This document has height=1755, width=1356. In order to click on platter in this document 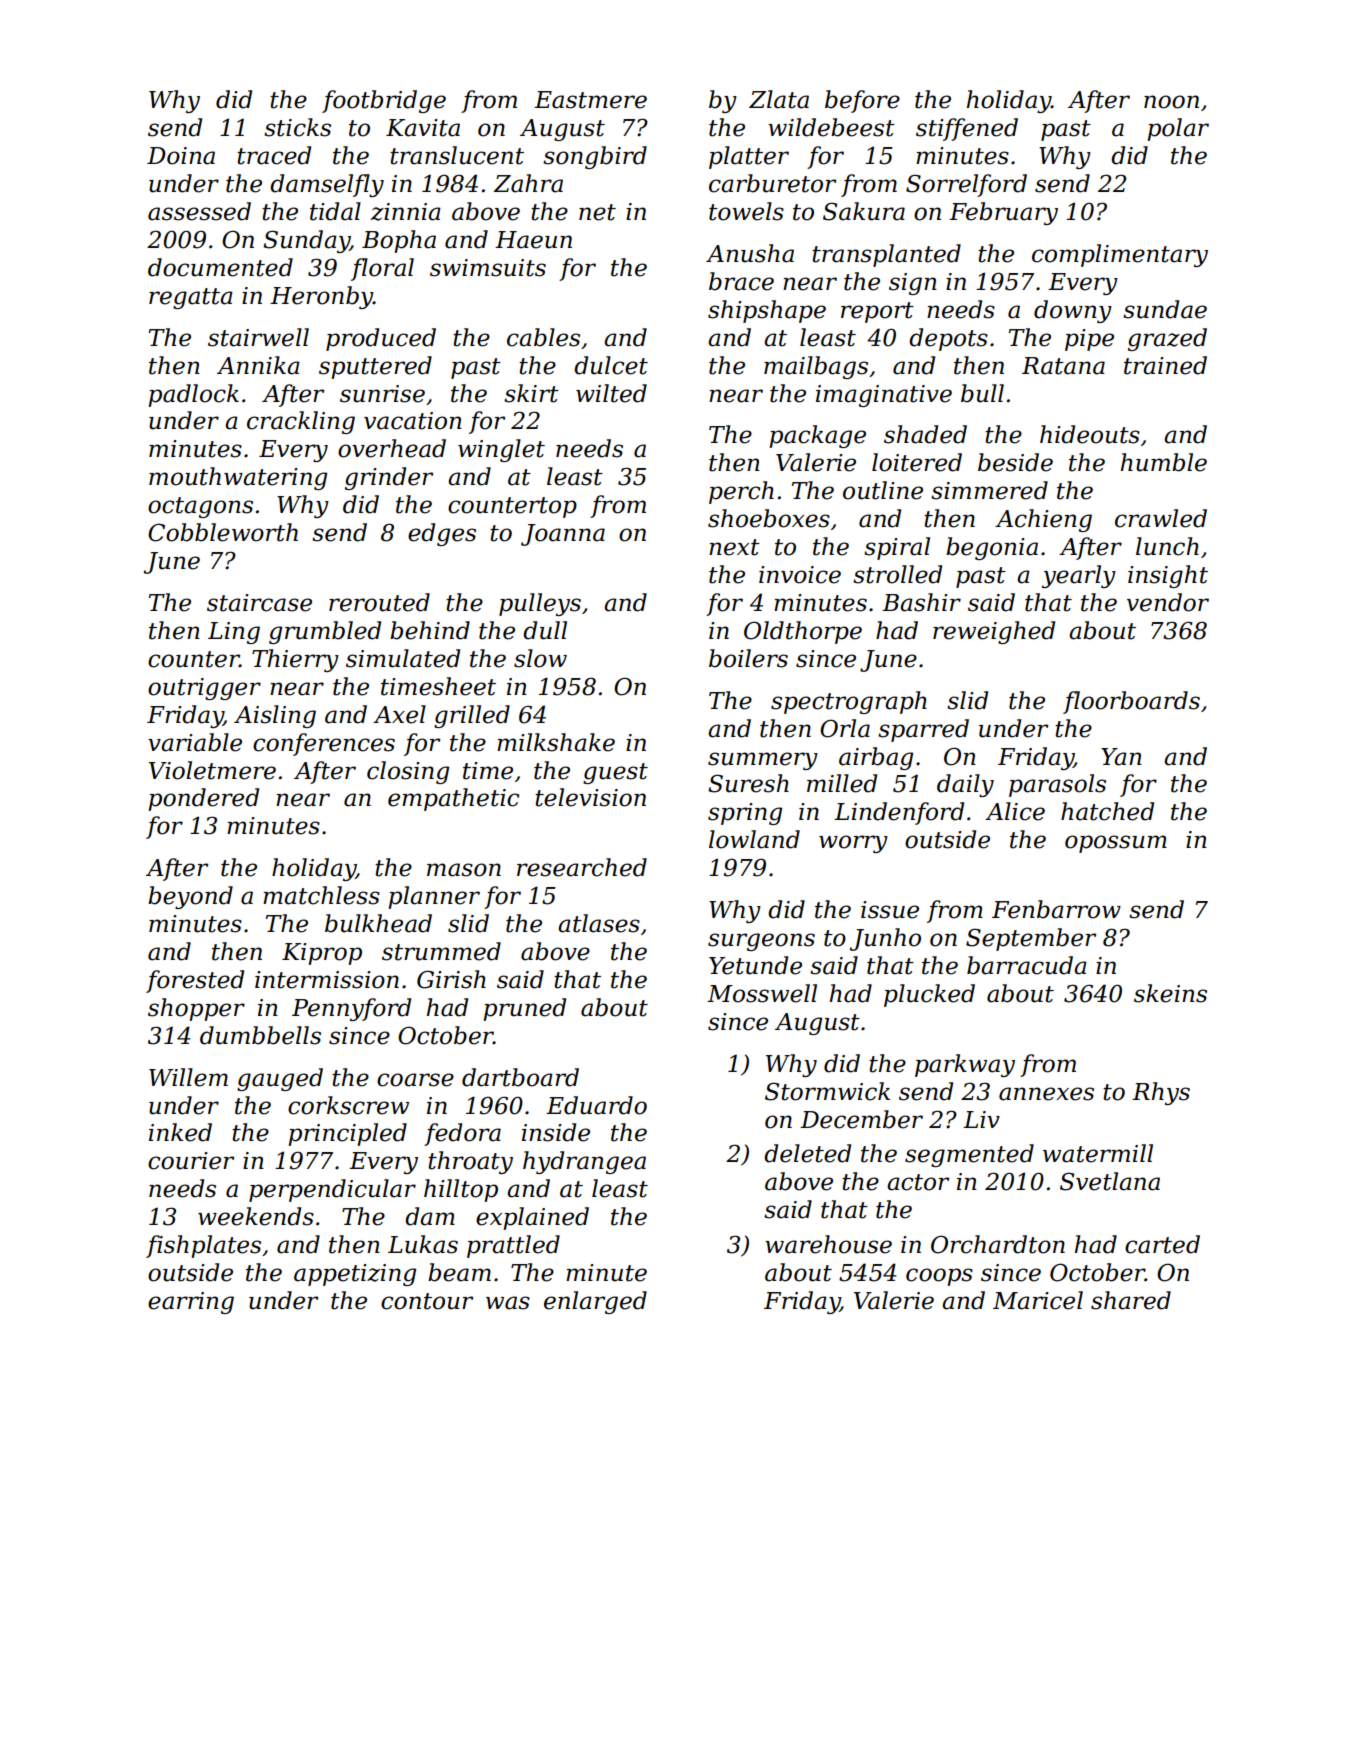, I will do `click(749, 157)`.
